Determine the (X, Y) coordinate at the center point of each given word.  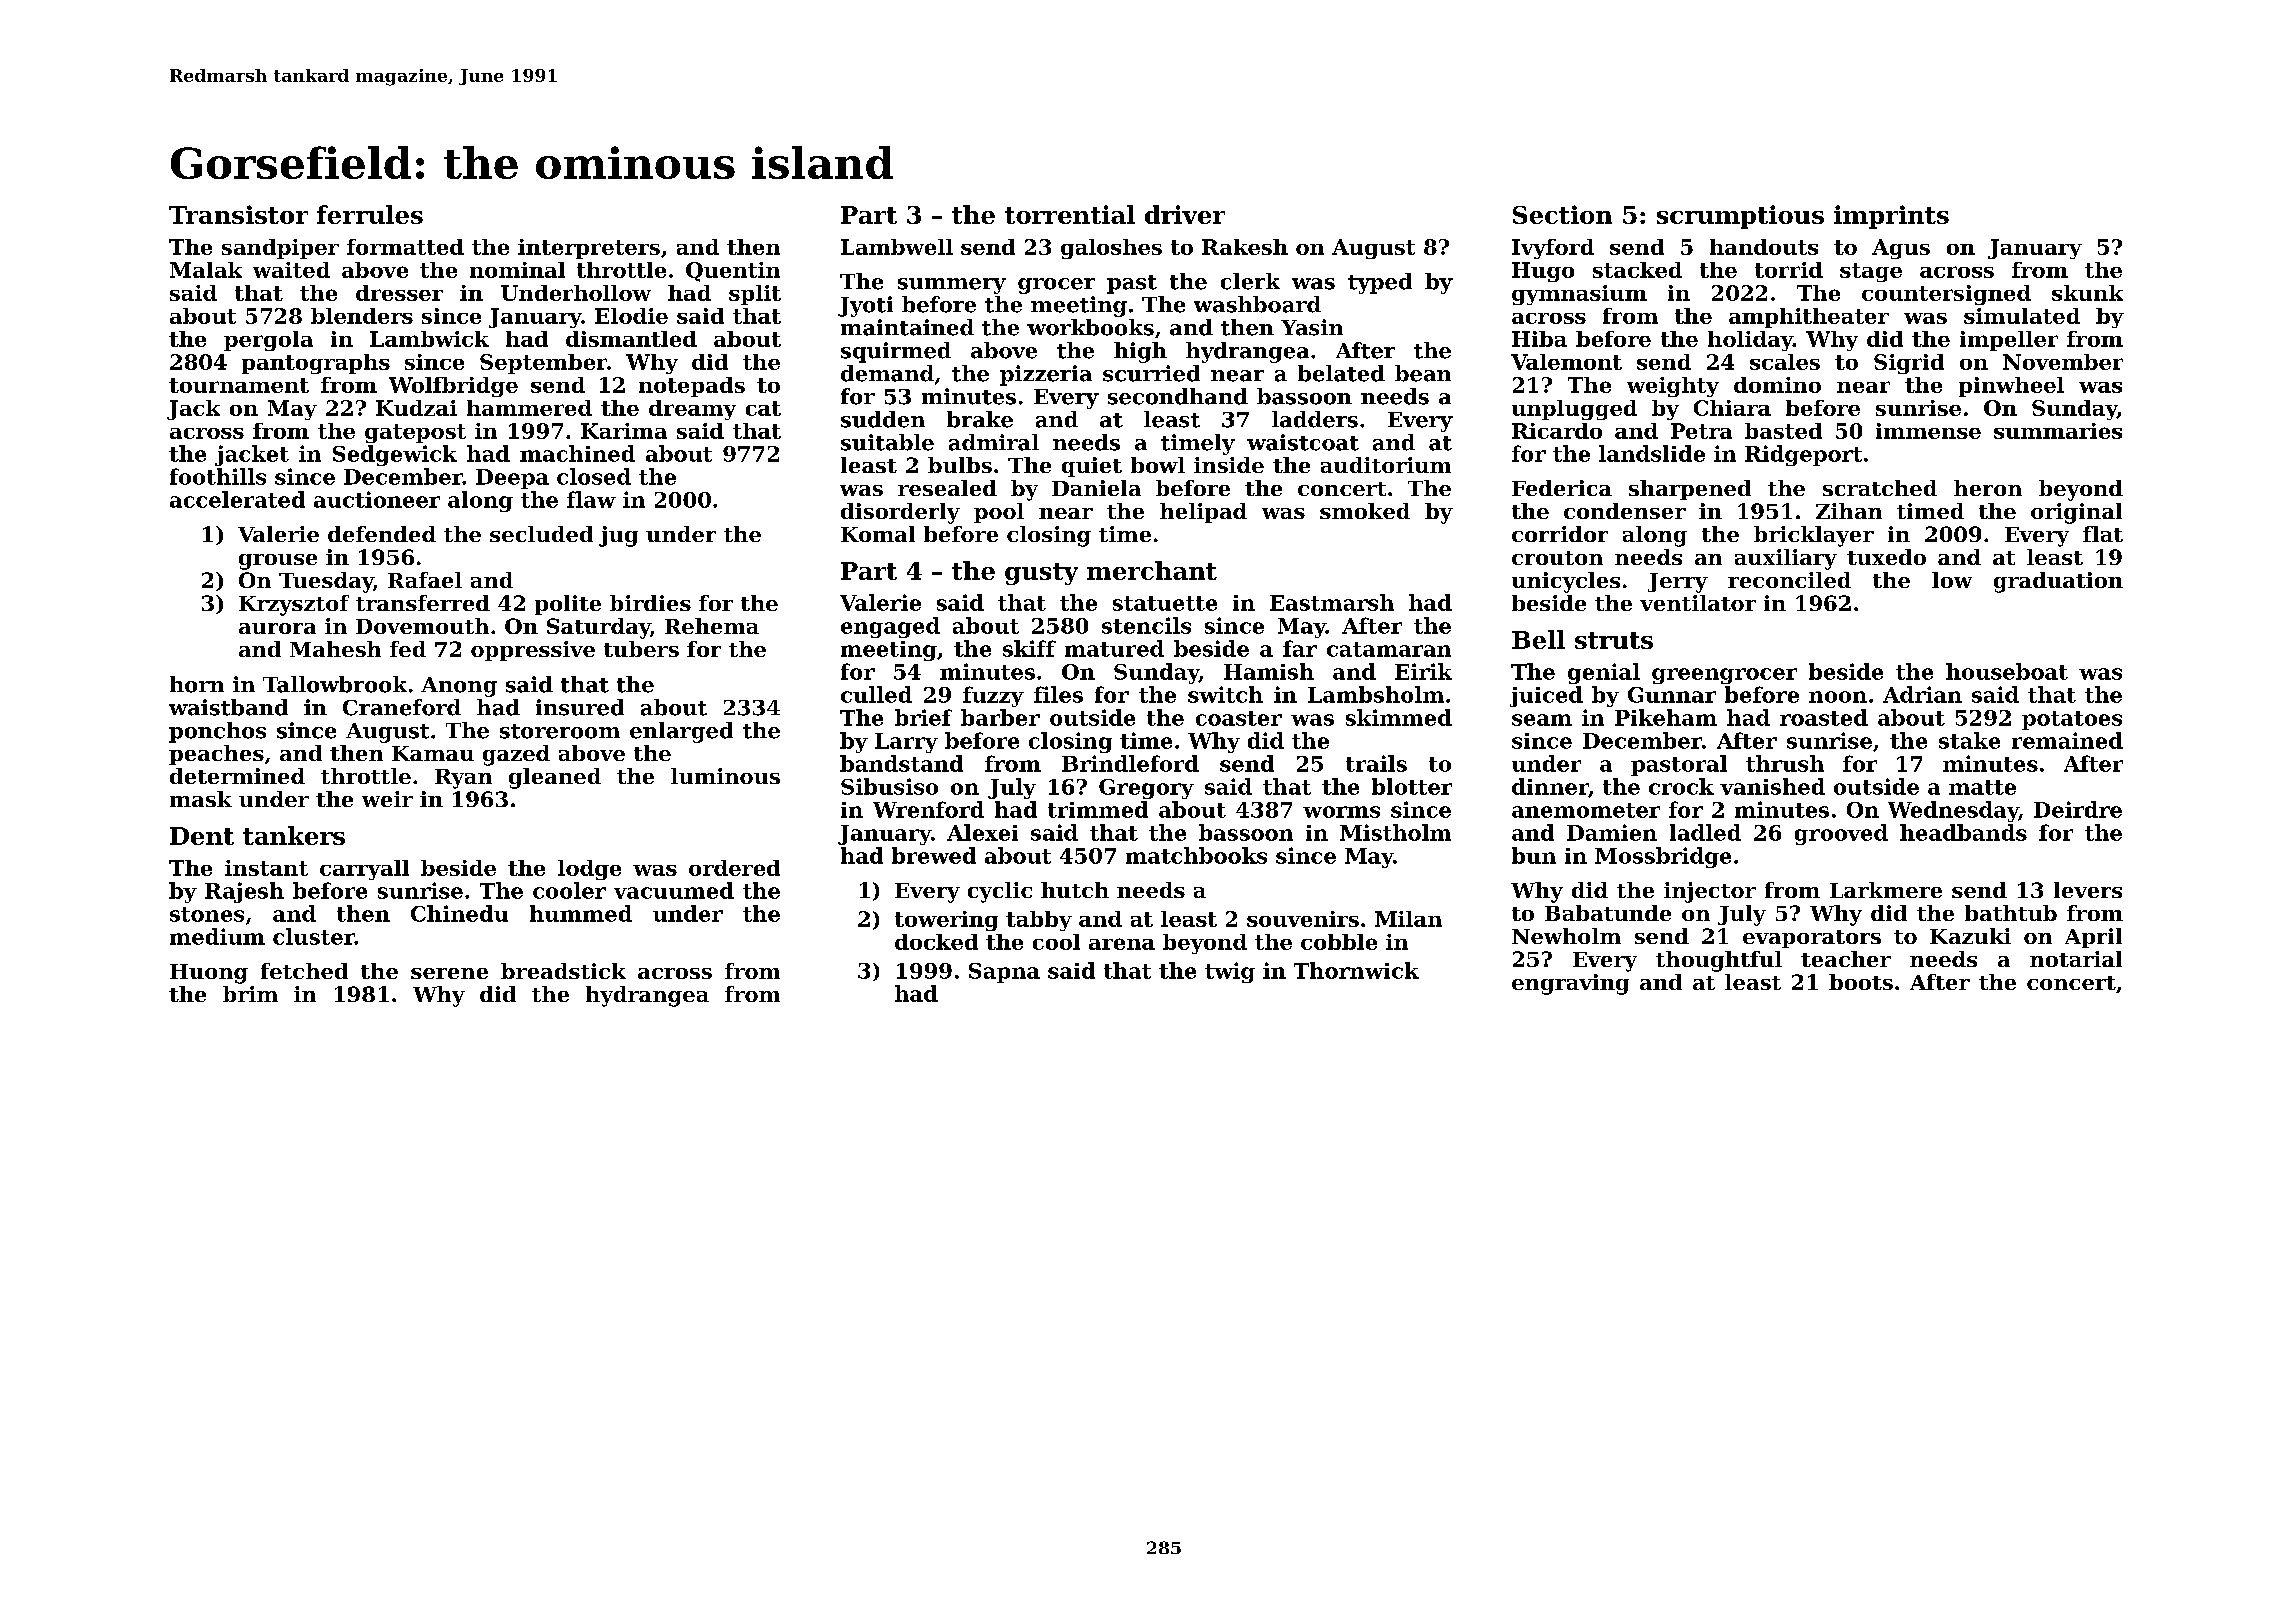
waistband (228, 707)
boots (1861, 982)
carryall (364, 870)
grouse (278, 562)
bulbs (960, 465)
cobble (1339, 942)
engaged (890, 627)
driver (1185, 214)
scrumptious (1740, 217)
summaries (2058, 431)
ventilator (1698, 603)
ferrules (370, 214)
